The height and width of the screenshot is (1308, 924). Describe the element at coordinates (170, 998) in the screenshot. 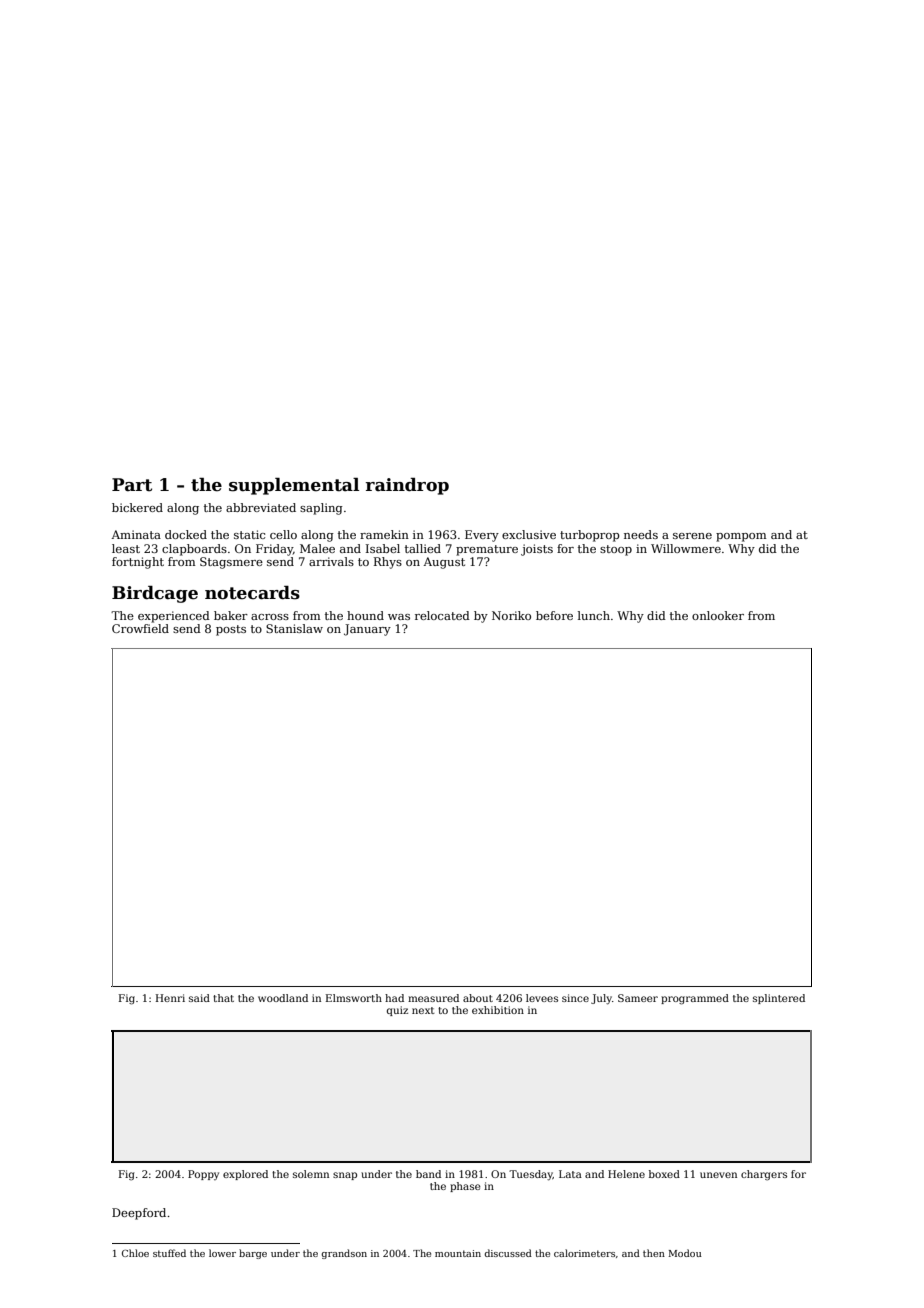

I see `Henri` at that location.
